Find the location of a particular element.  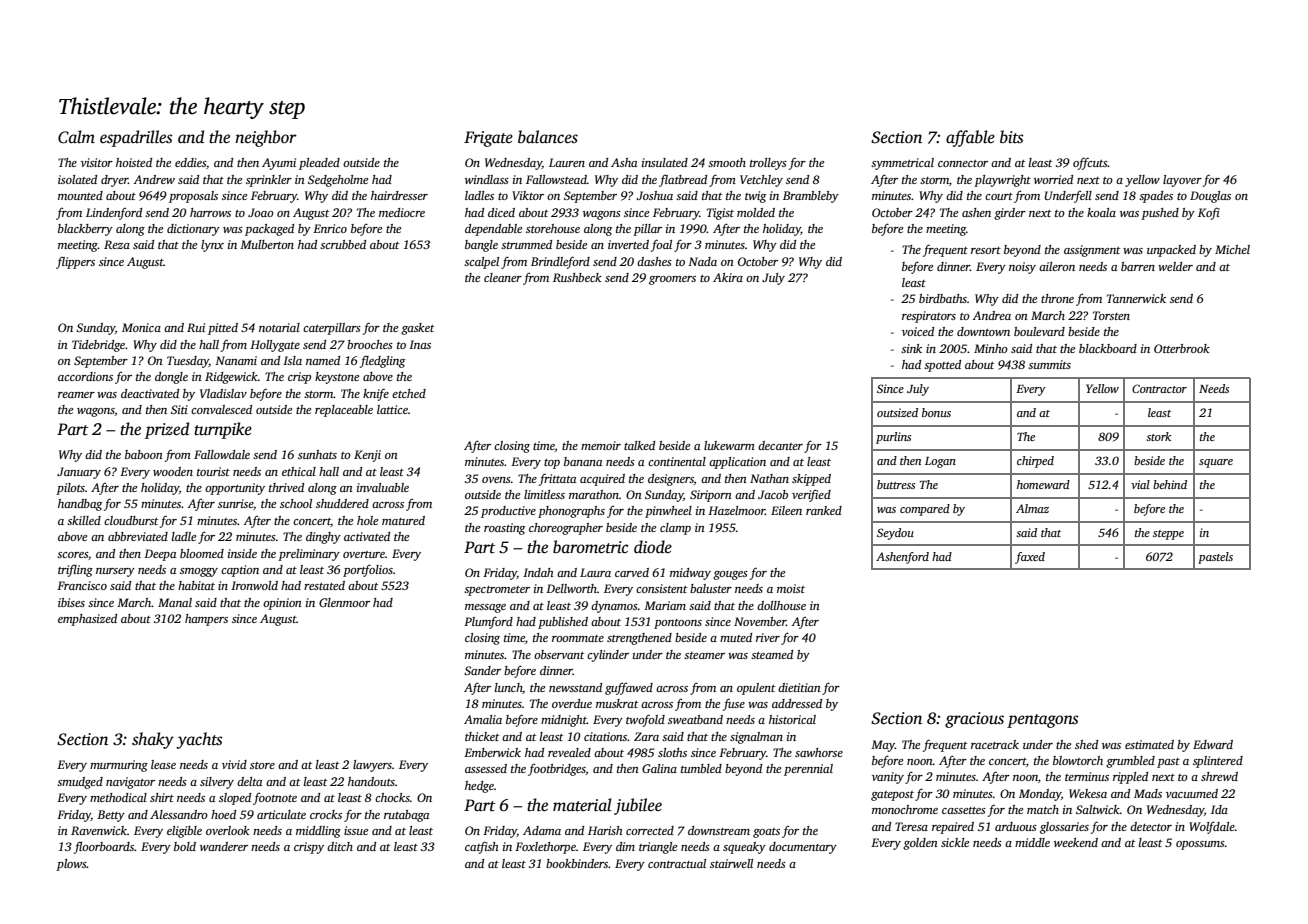

Rui is located at coordinates (196, 327).
